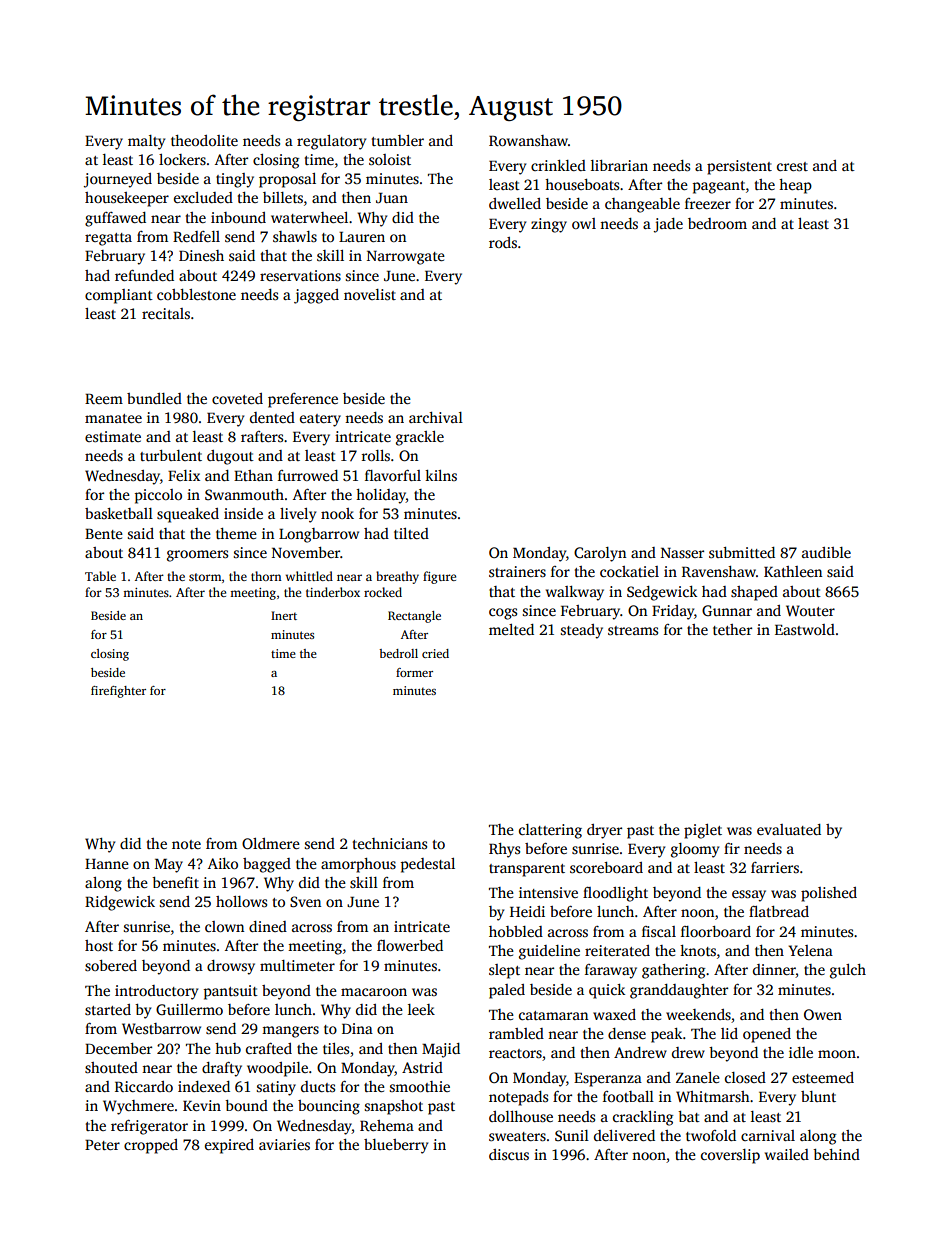 The height and width of the document is (1233, 952). I want to click on Dina, so click(357, 1028).
